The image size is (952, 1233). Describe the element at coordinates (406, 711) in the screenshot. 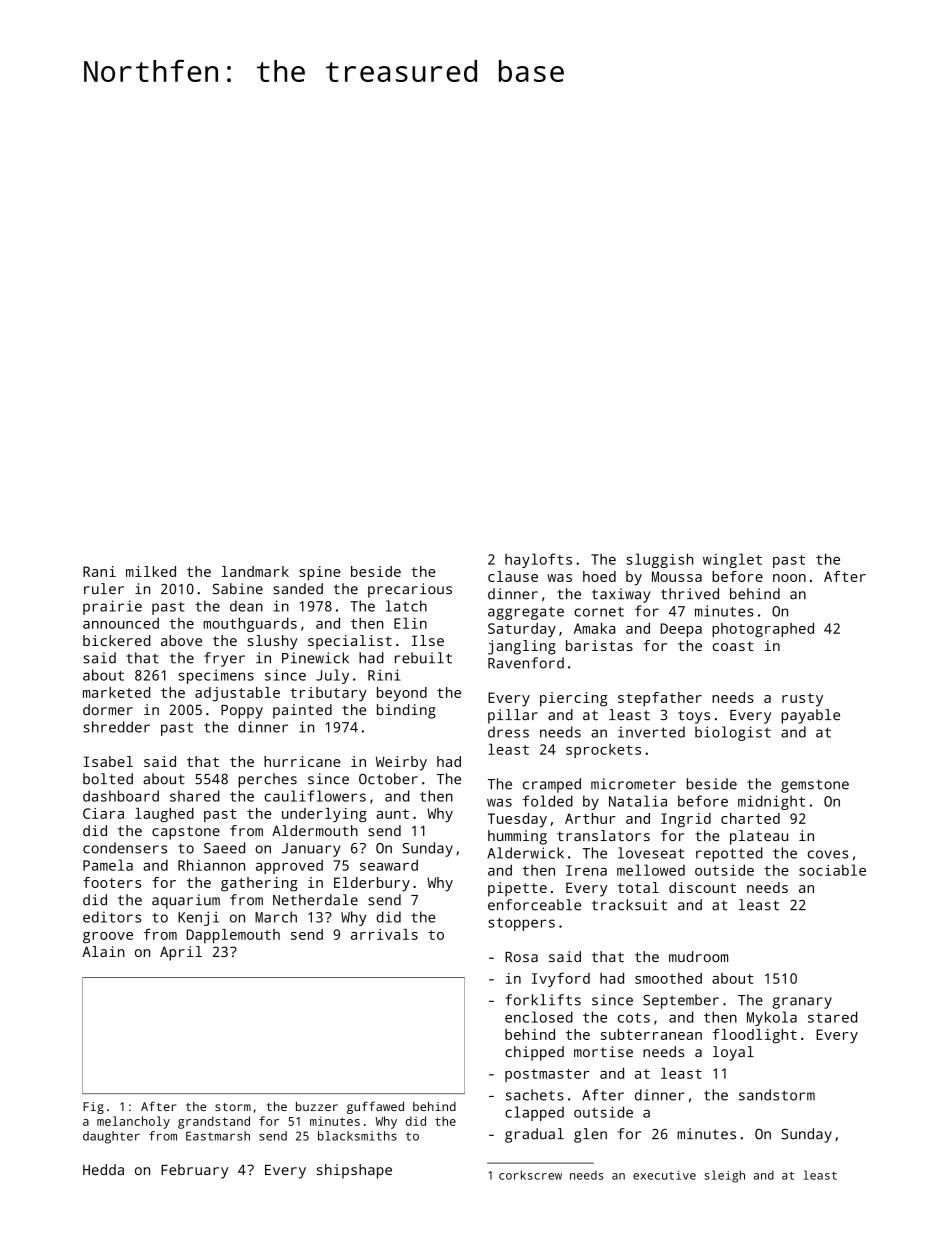

I see `binding` at that location.
